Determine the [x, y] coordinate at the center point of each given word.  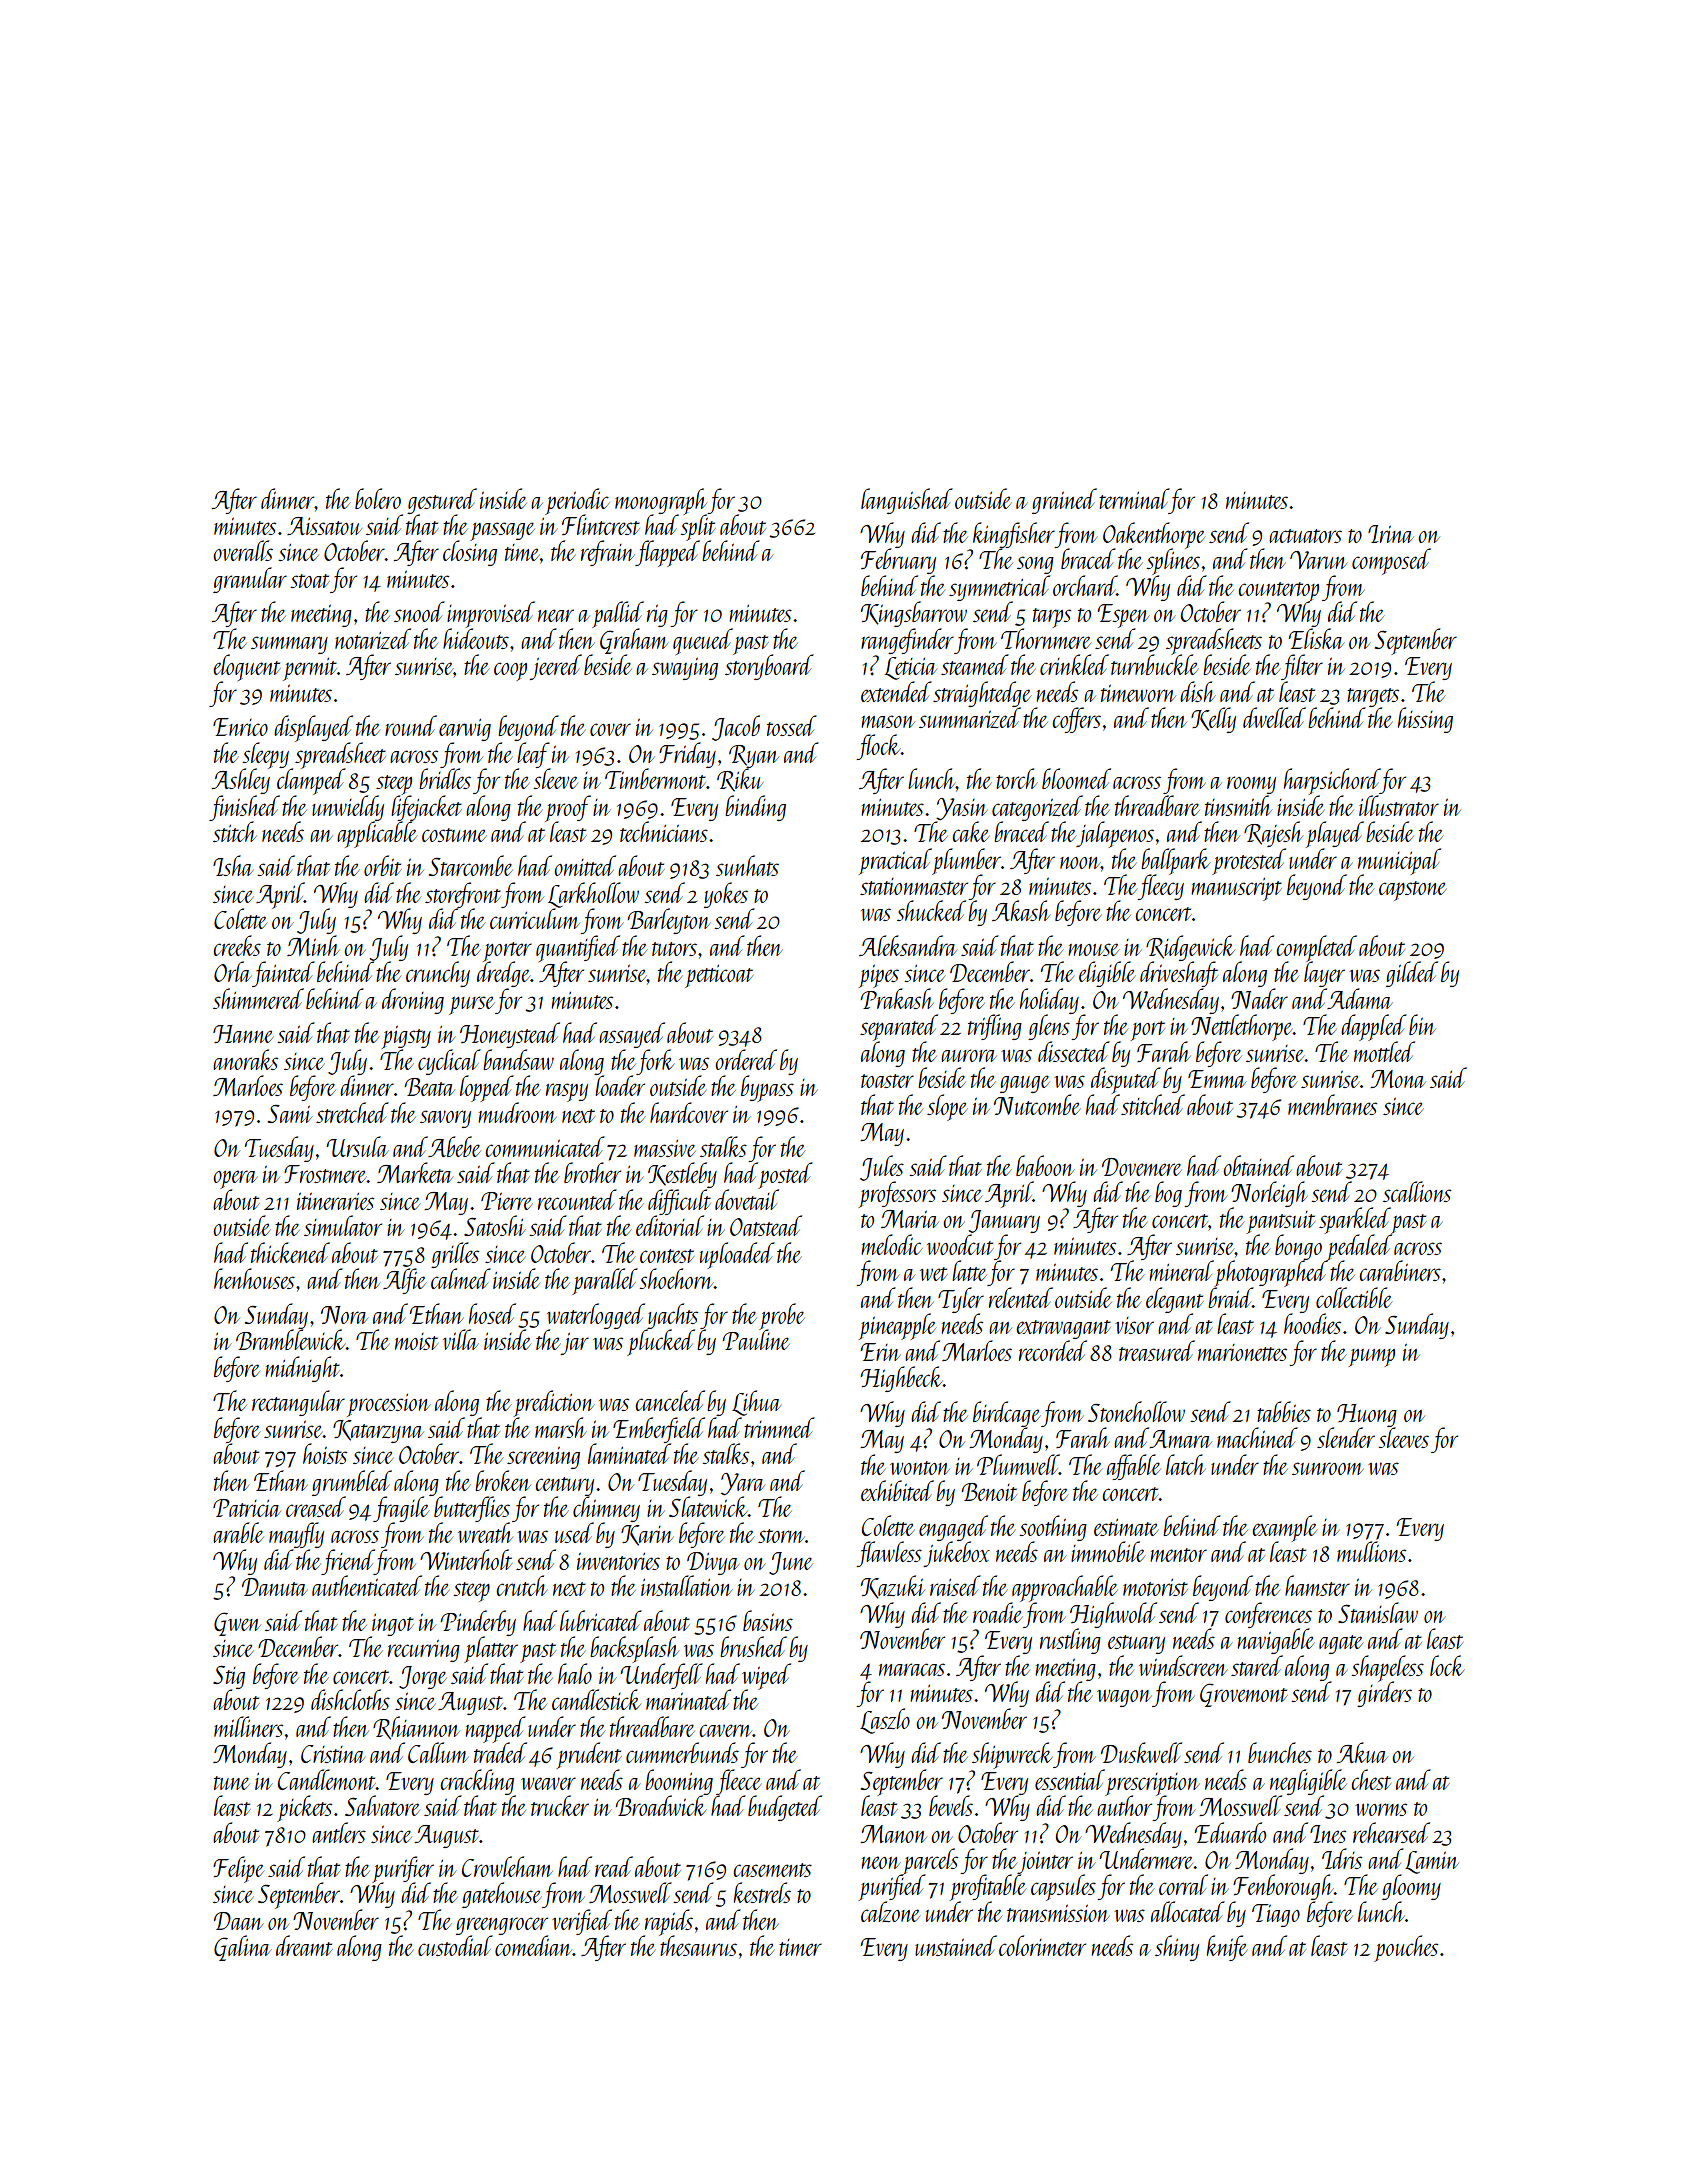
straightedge [982, 694]
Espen [1124, 616]
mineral [1181, 1271]
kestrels [762, 1892]
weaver [548, 1783]
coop [510, 671]
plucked [661, 1342]
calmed [461, 1278]
